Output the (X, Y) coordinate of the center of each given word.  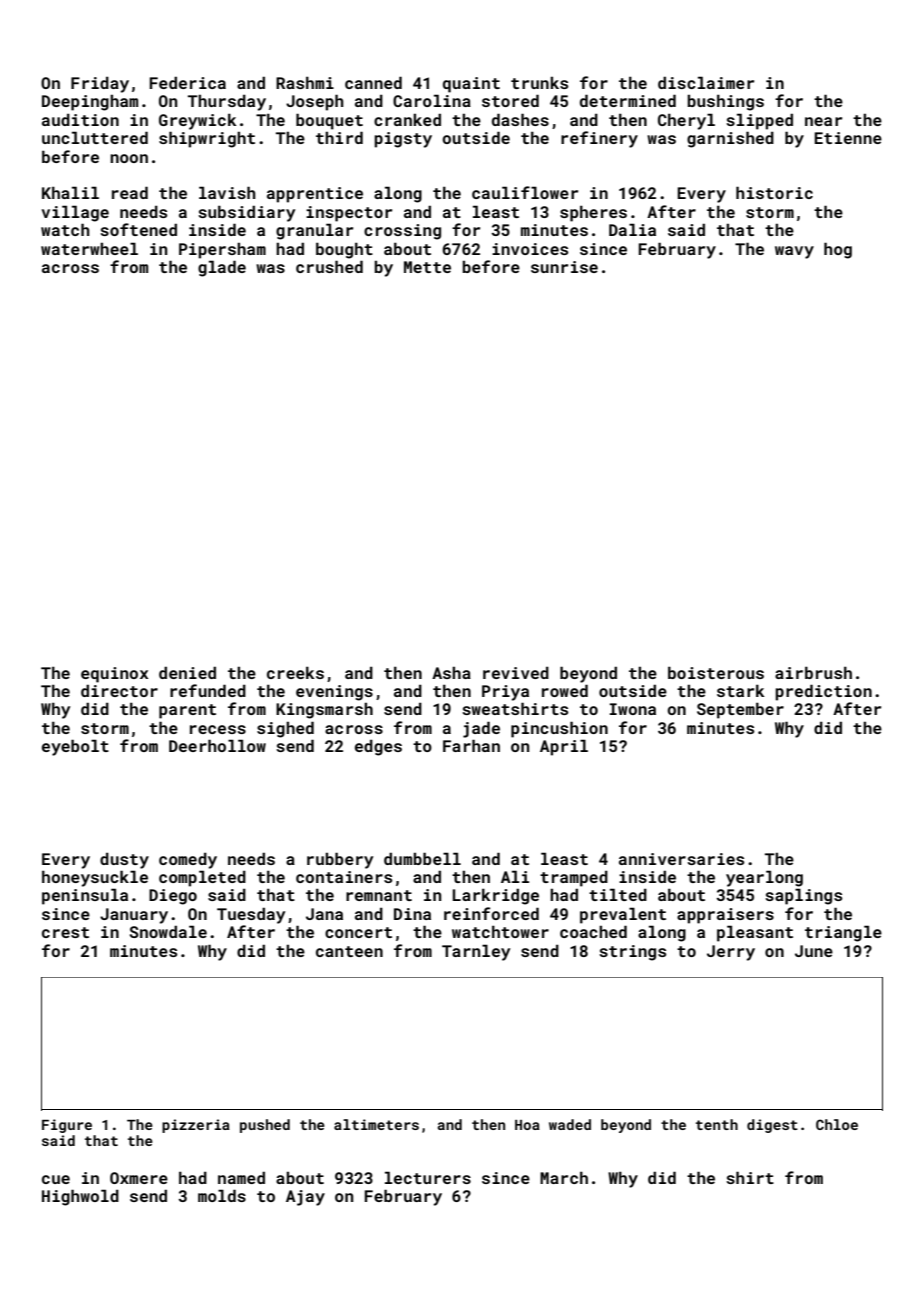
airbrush (813, 672)
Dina (412, 914)
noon (129, 158)
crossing (402, 232)
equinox (114, 675)
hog (838, 250)
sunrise (564, 267)
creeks (295, 672)
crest (65, 932)
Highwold (80, 1197)
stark (741, 690)
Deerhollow (217, 745)
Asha (451, 673)
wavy (794, 252)
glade (222, 268)
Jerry (731, 953)
